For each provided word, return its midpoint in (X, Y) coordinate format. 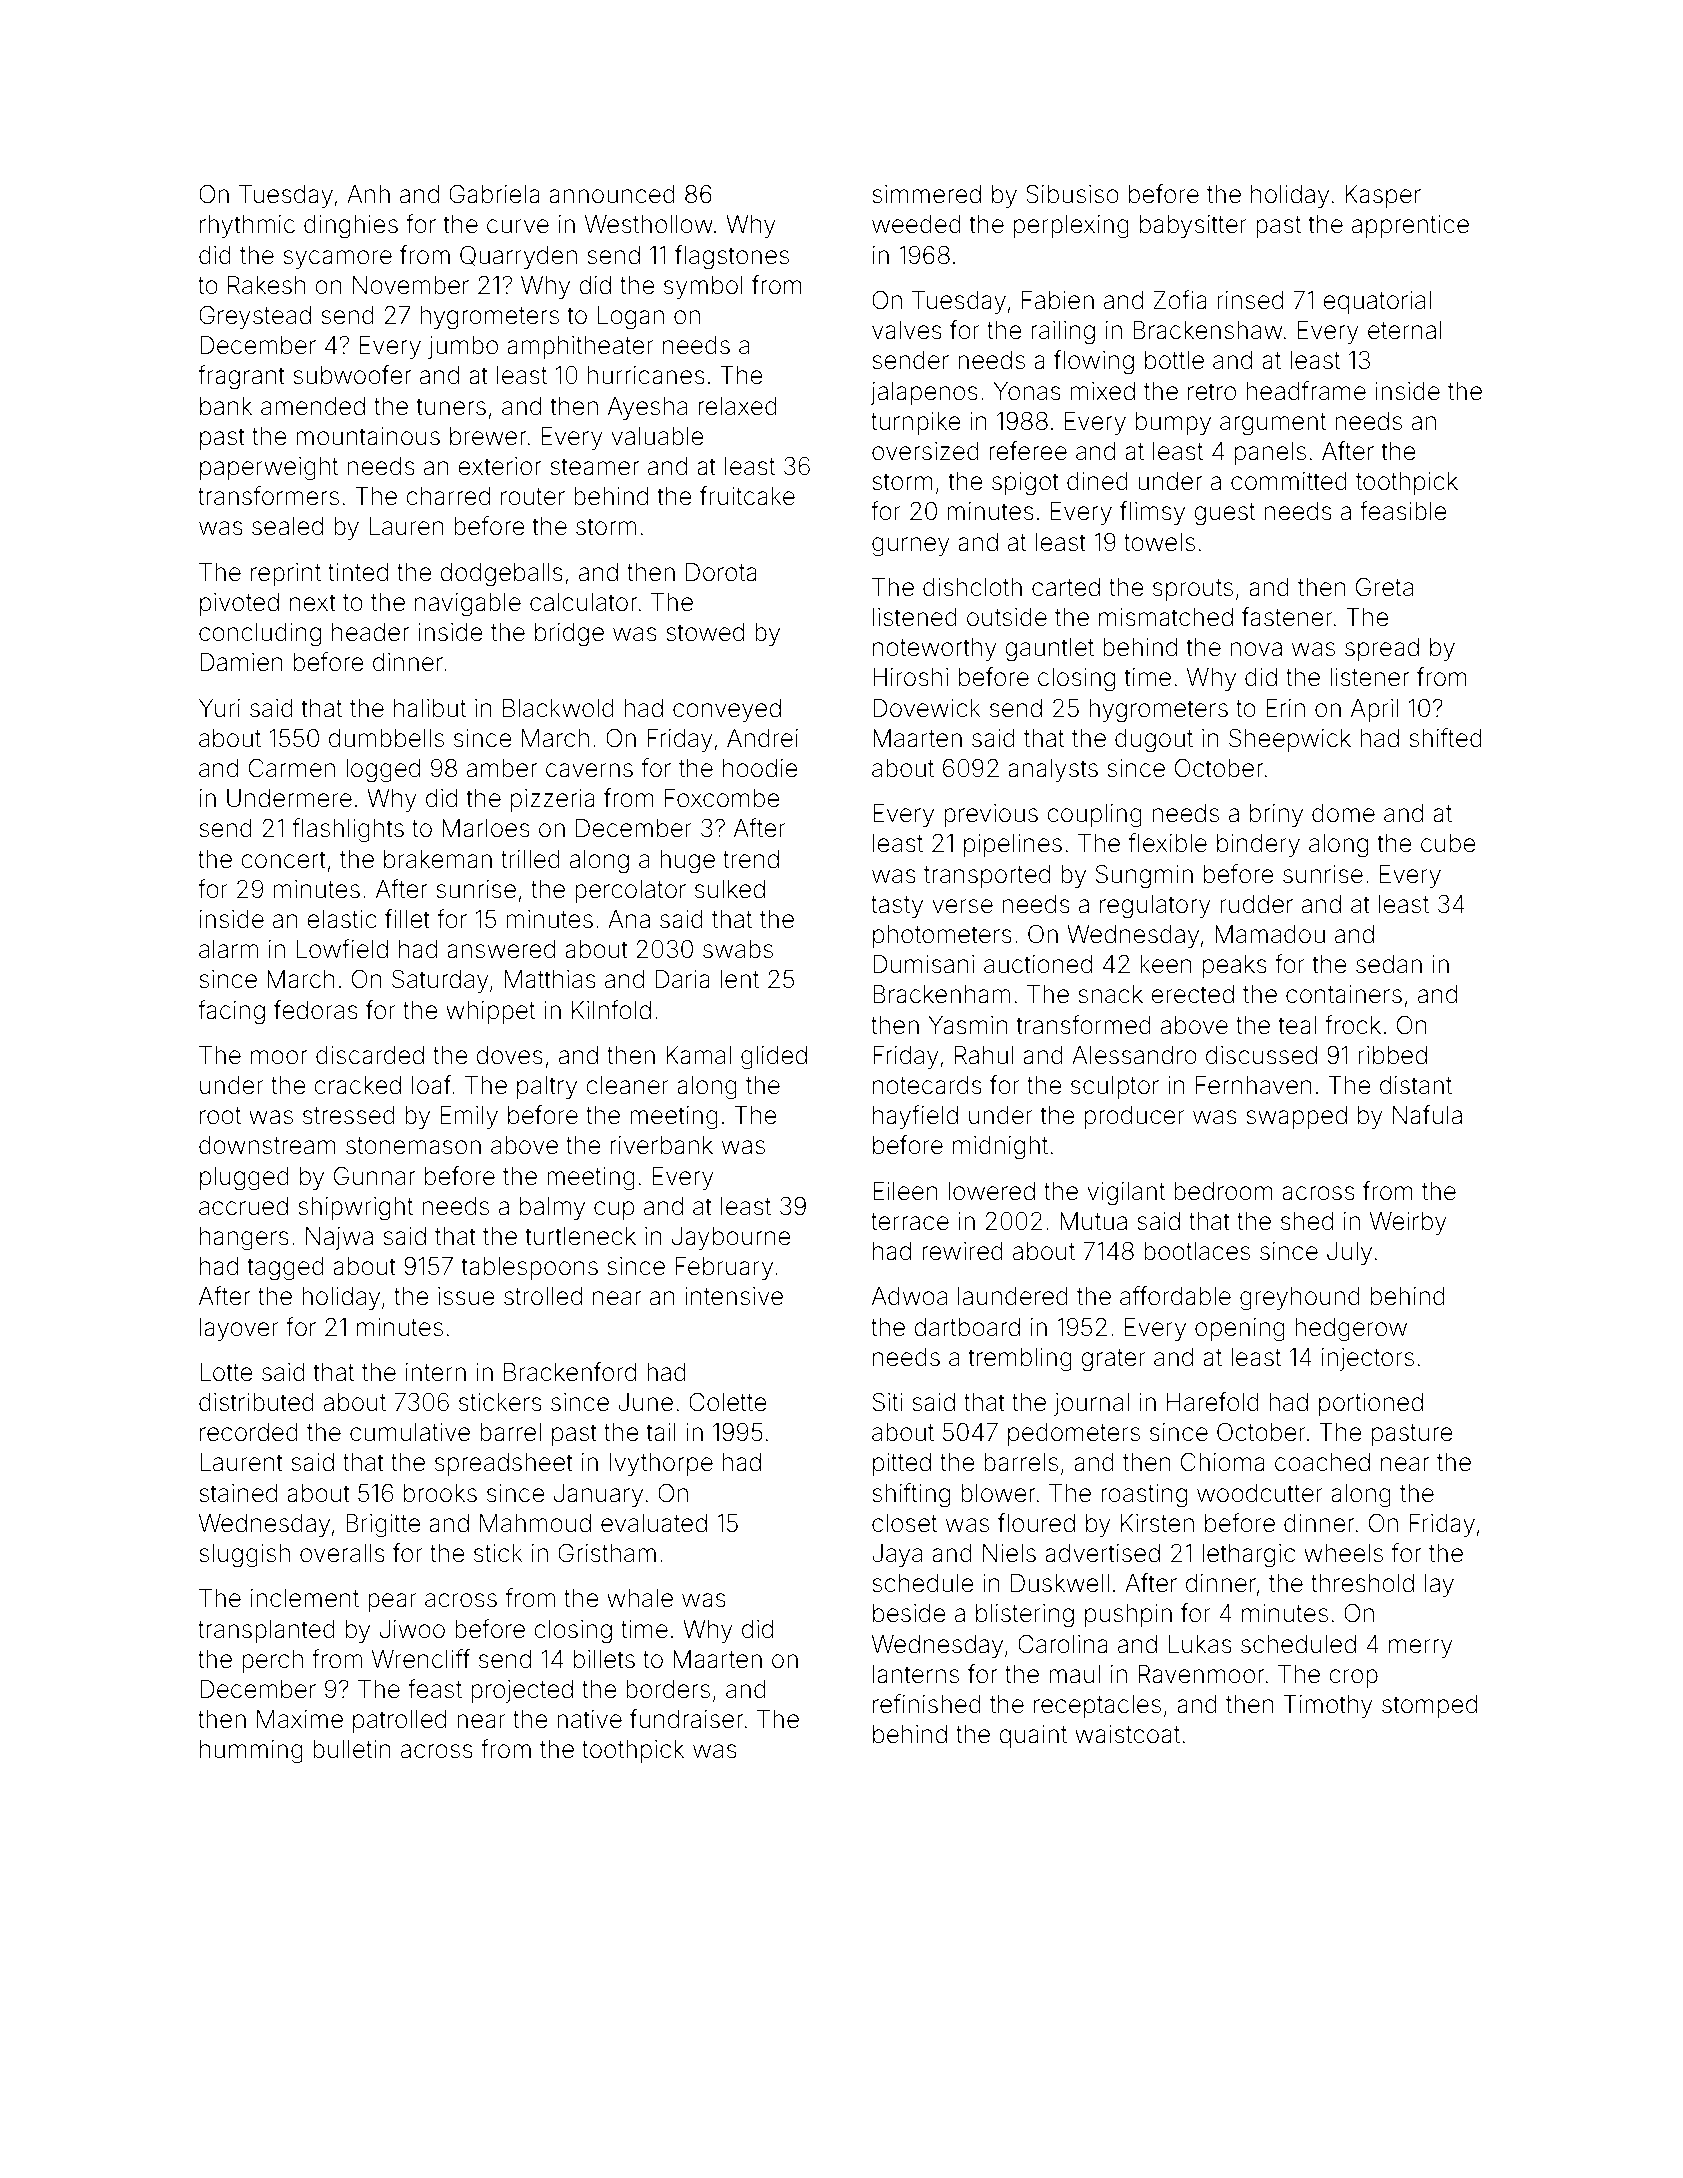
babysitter (1193, 226)
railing (1063, 333)
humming (251, 1752)
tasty (897, 907)
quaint (1033, 1736)
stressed (349, 1115)
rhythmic (247, 226)
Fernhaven (1254, 1085)
